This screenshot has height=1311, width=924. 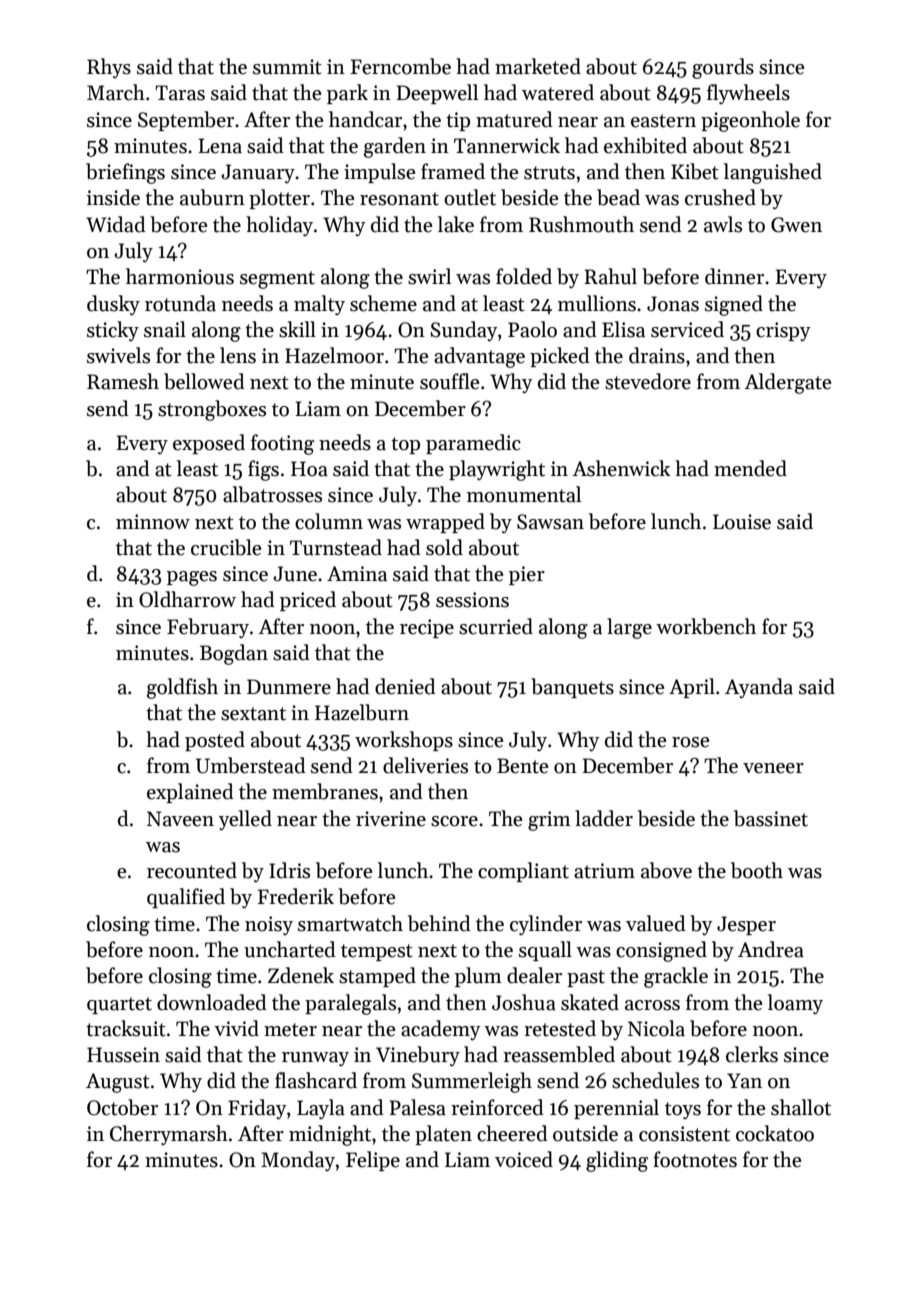 What do you see at coordinates (119, 1005) in the screenshot?
I see `quartet` at bounding box center [119, 1005].
